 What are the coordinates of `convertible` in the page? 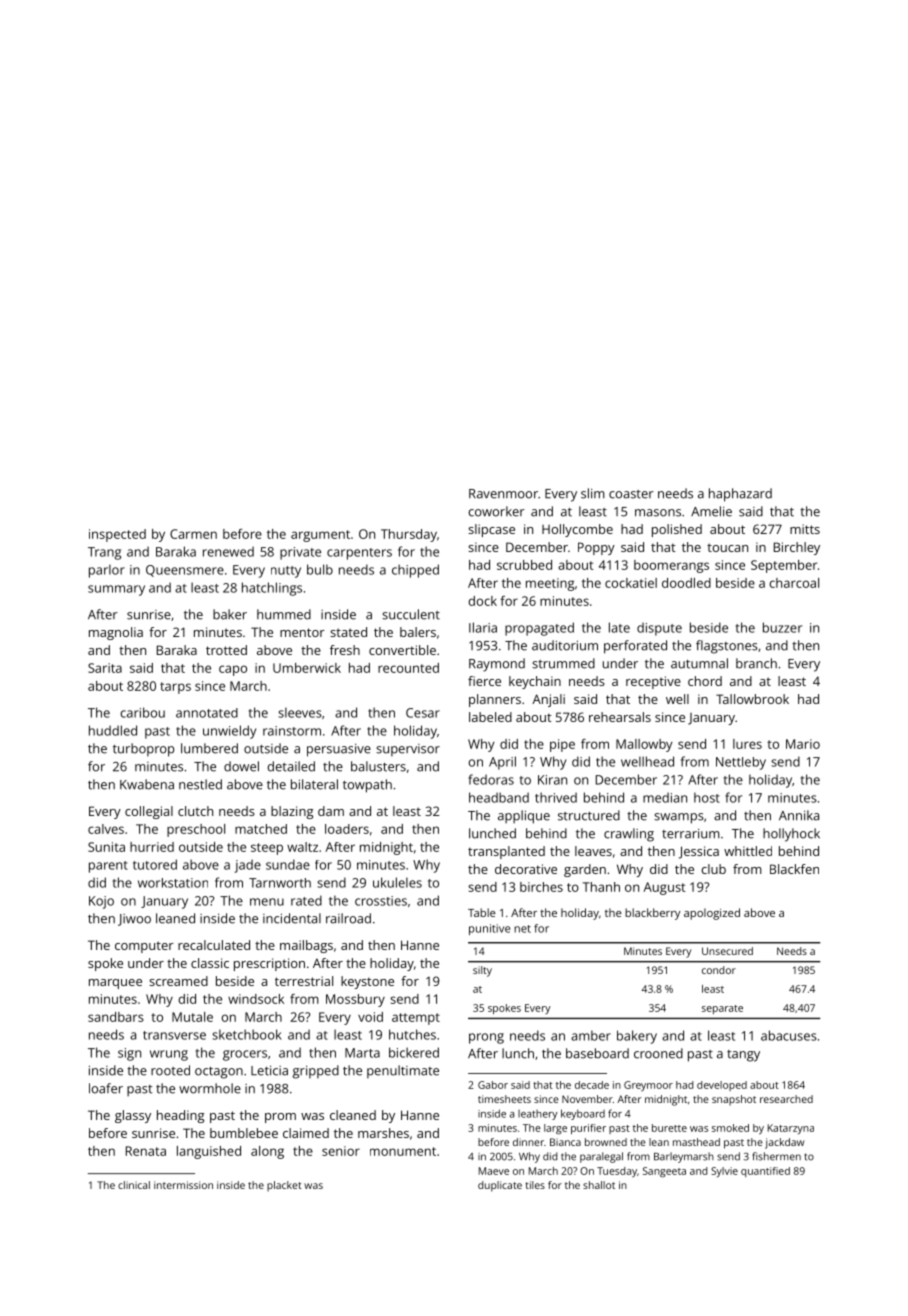 It's located at (402, 650).
